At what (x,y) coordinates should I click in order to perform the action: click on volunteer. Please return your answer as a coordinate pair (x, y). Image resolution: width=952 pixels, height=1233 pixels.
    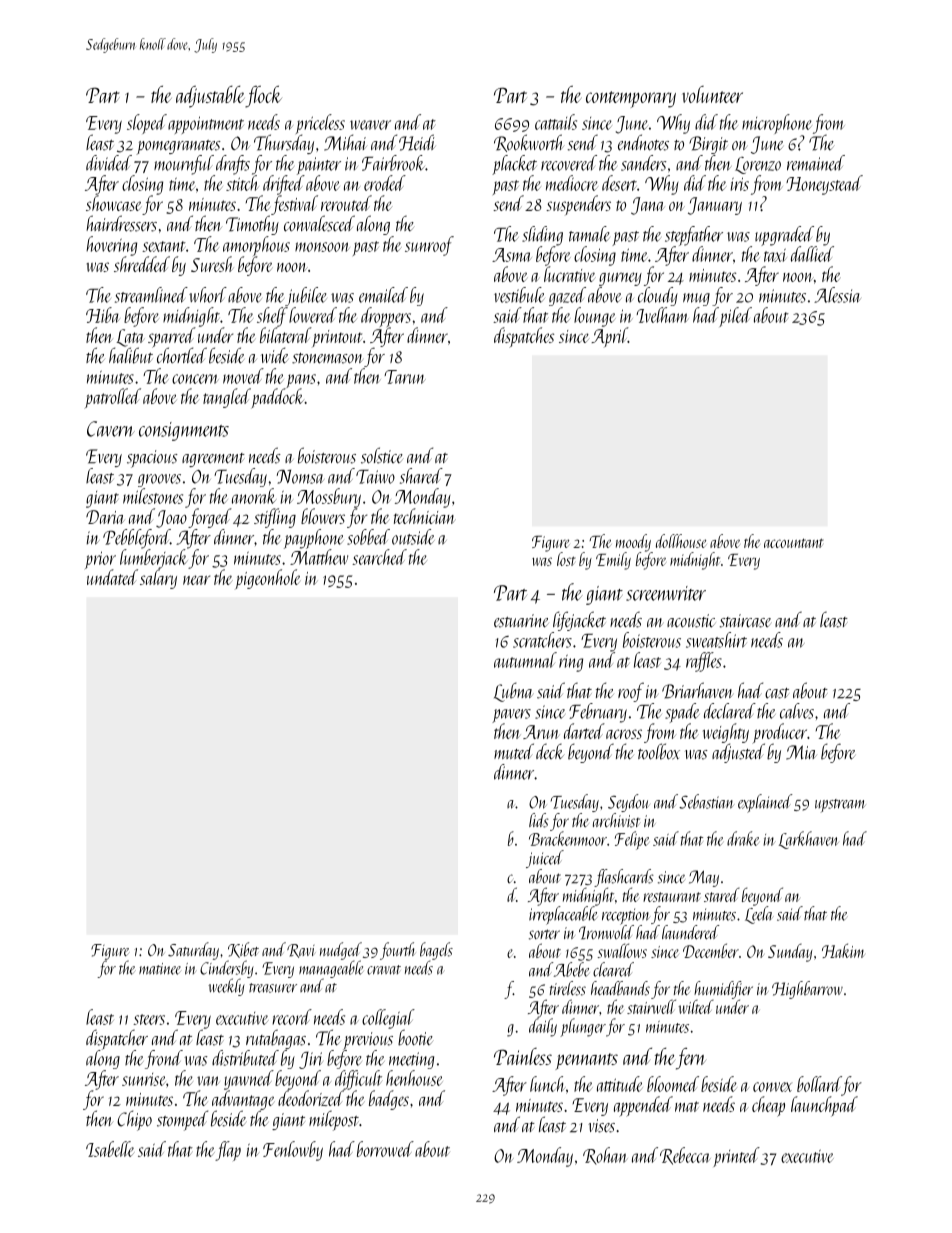
    Looking at the image, I should click on (712, 94).
